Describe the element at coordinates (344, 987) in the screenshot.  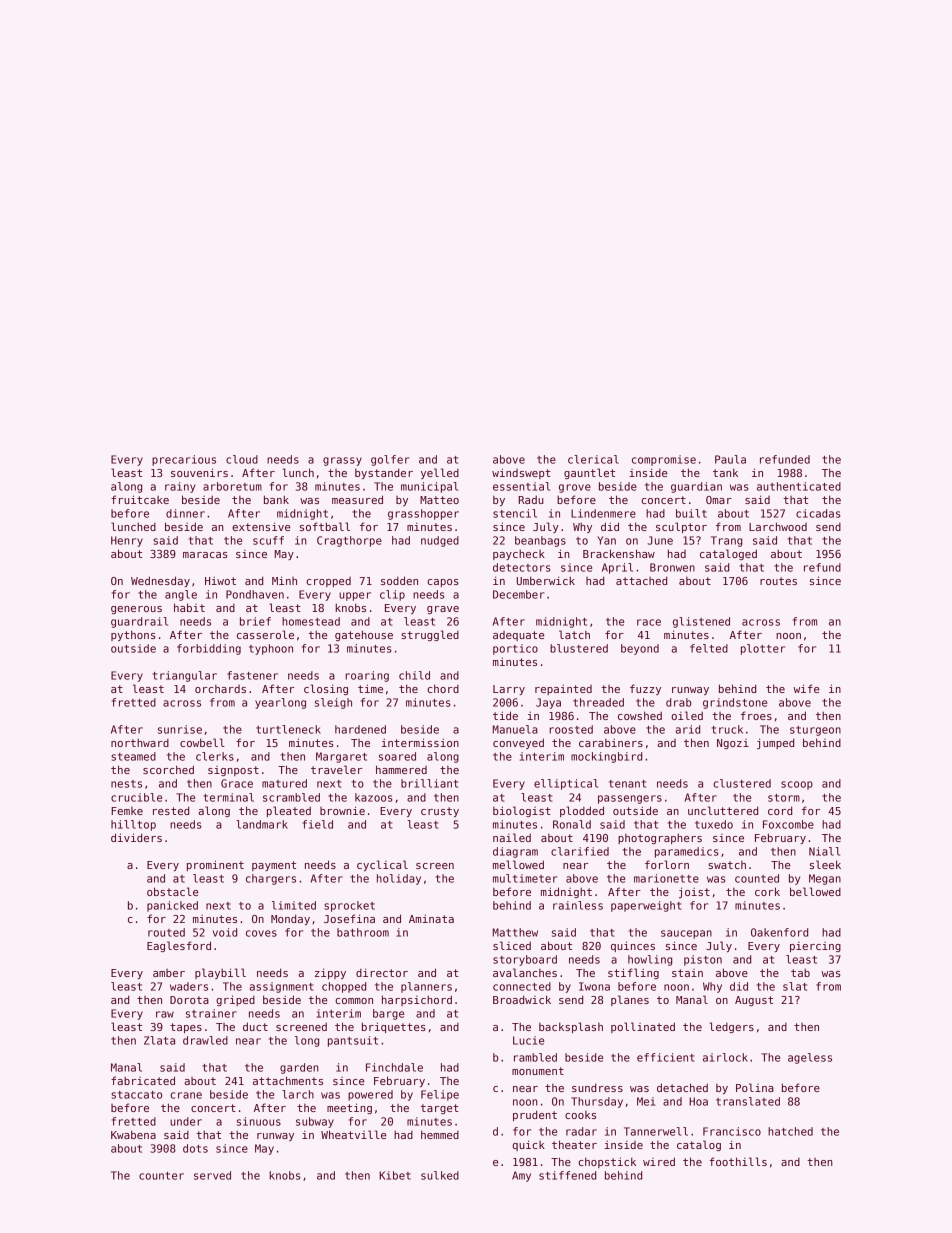
I see `chopped` at that location.
